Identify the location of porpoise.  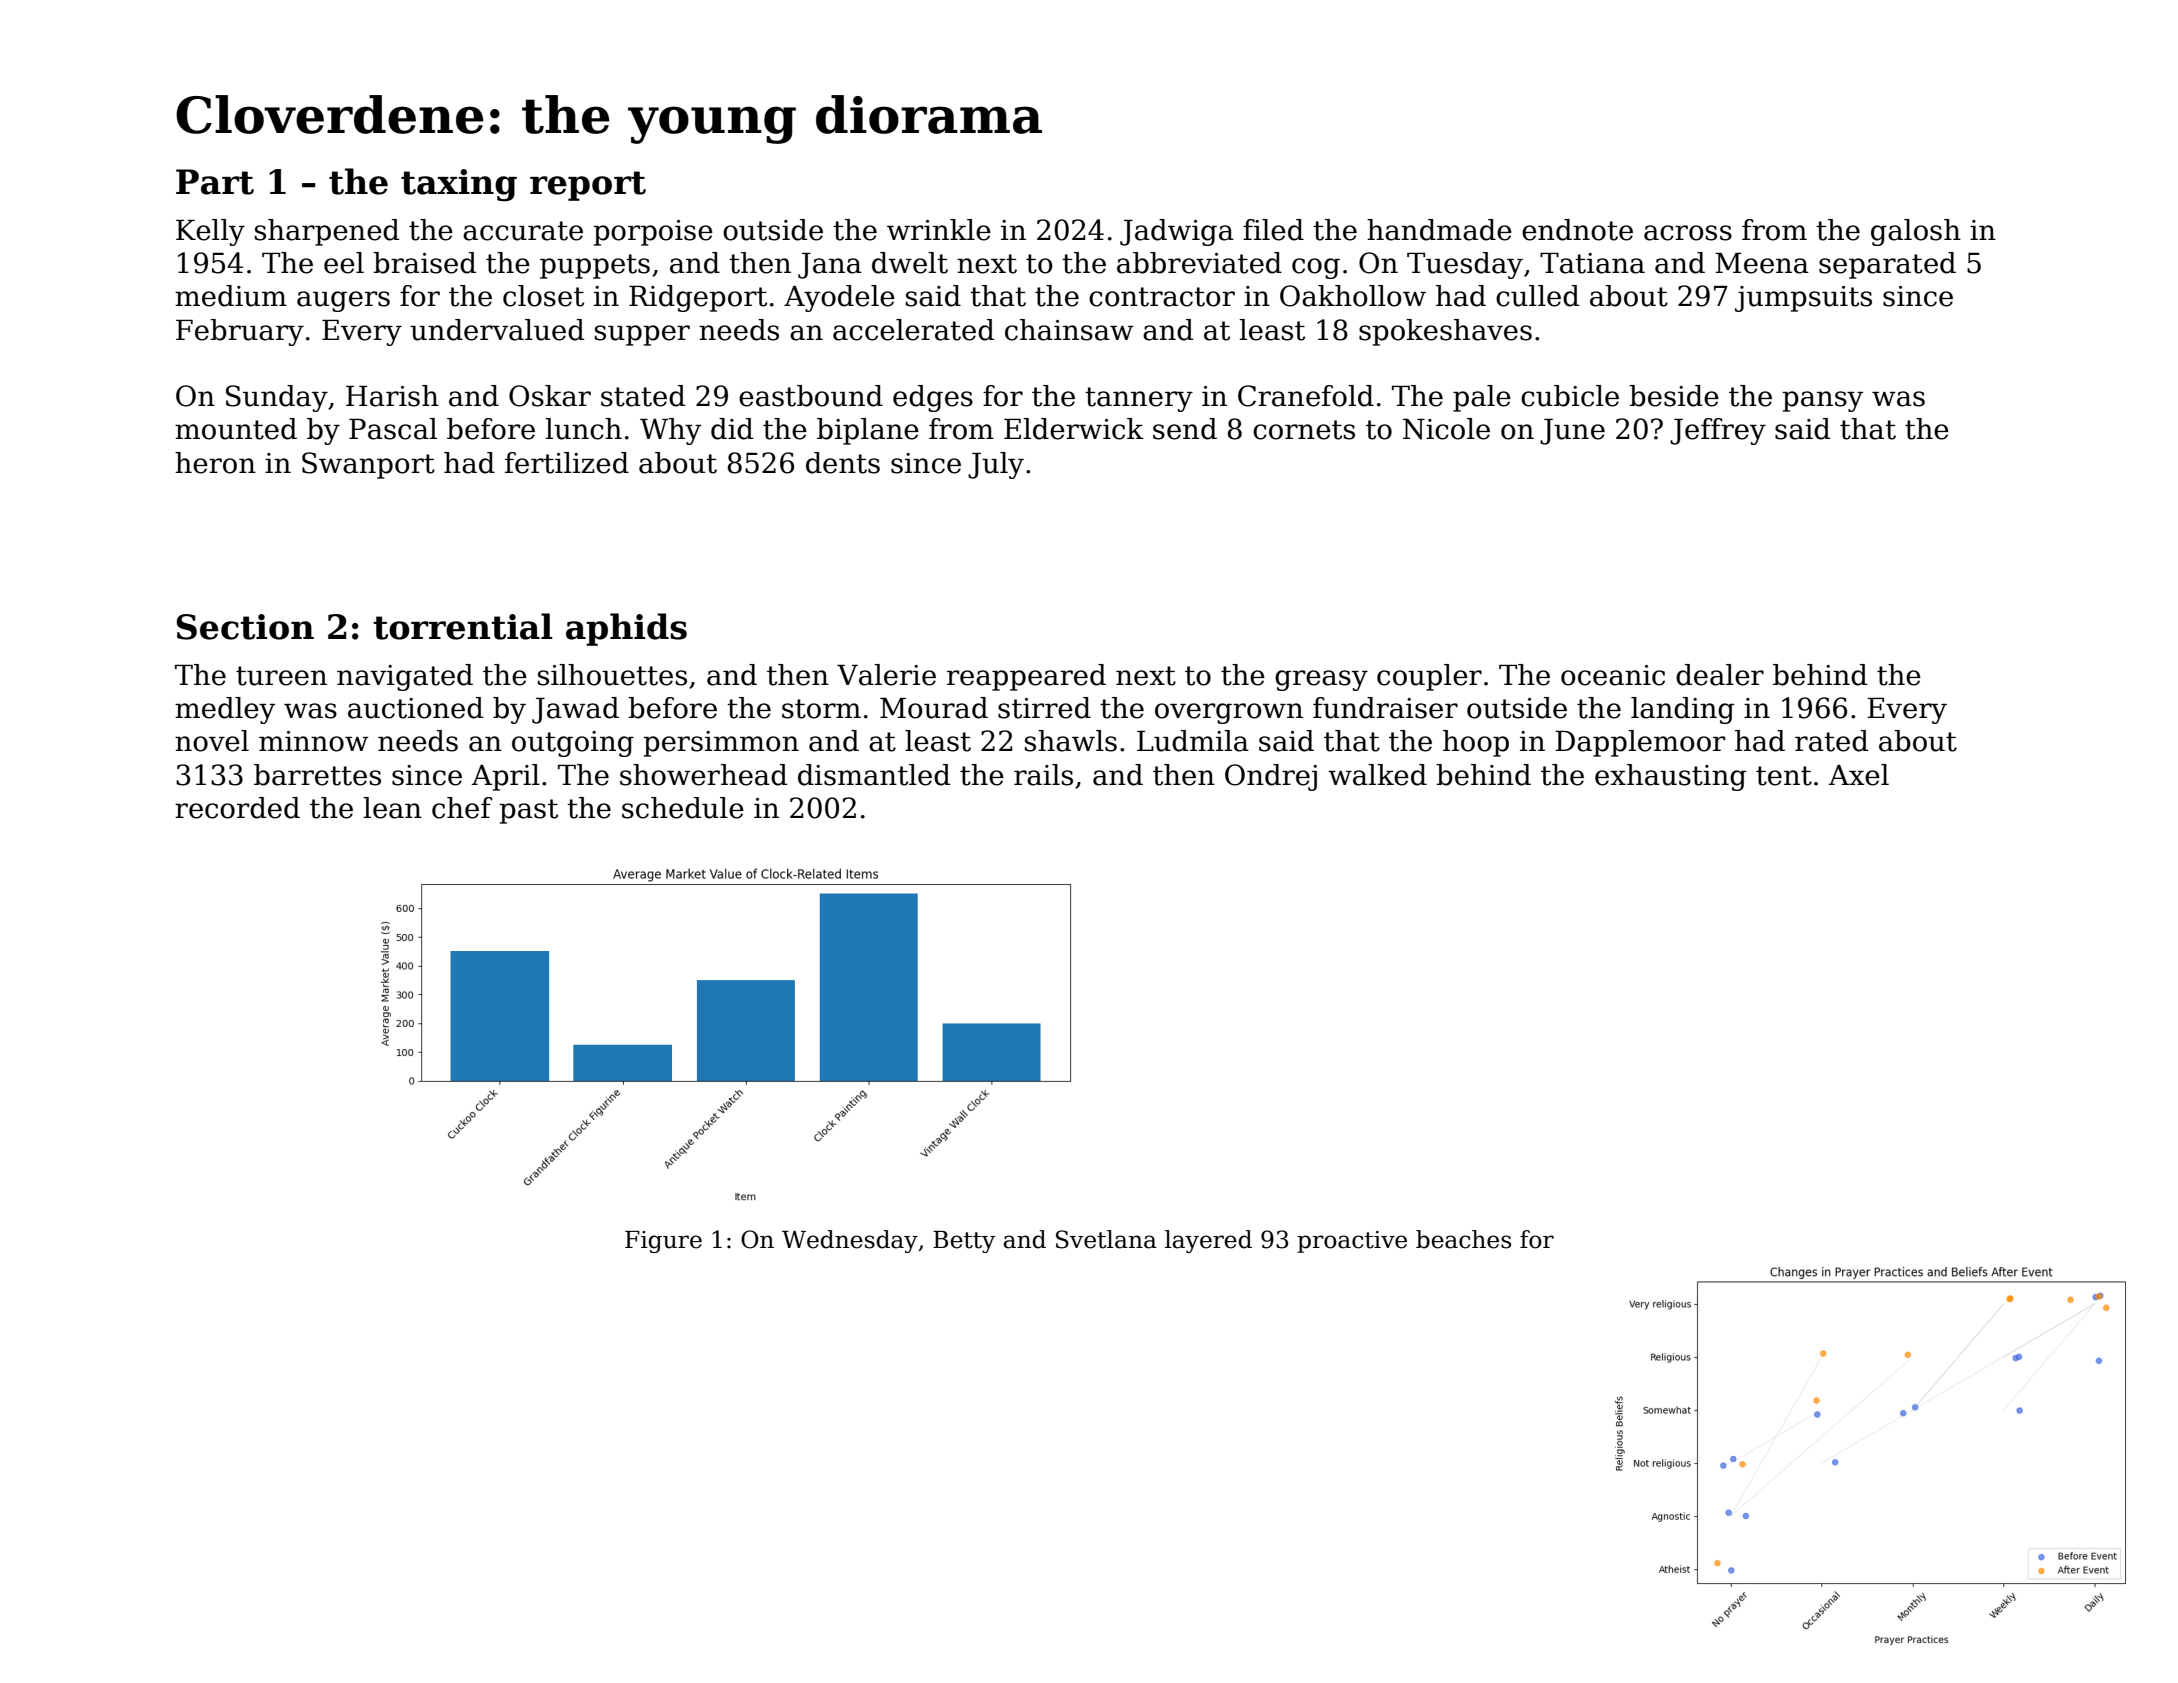
(653, 233).
